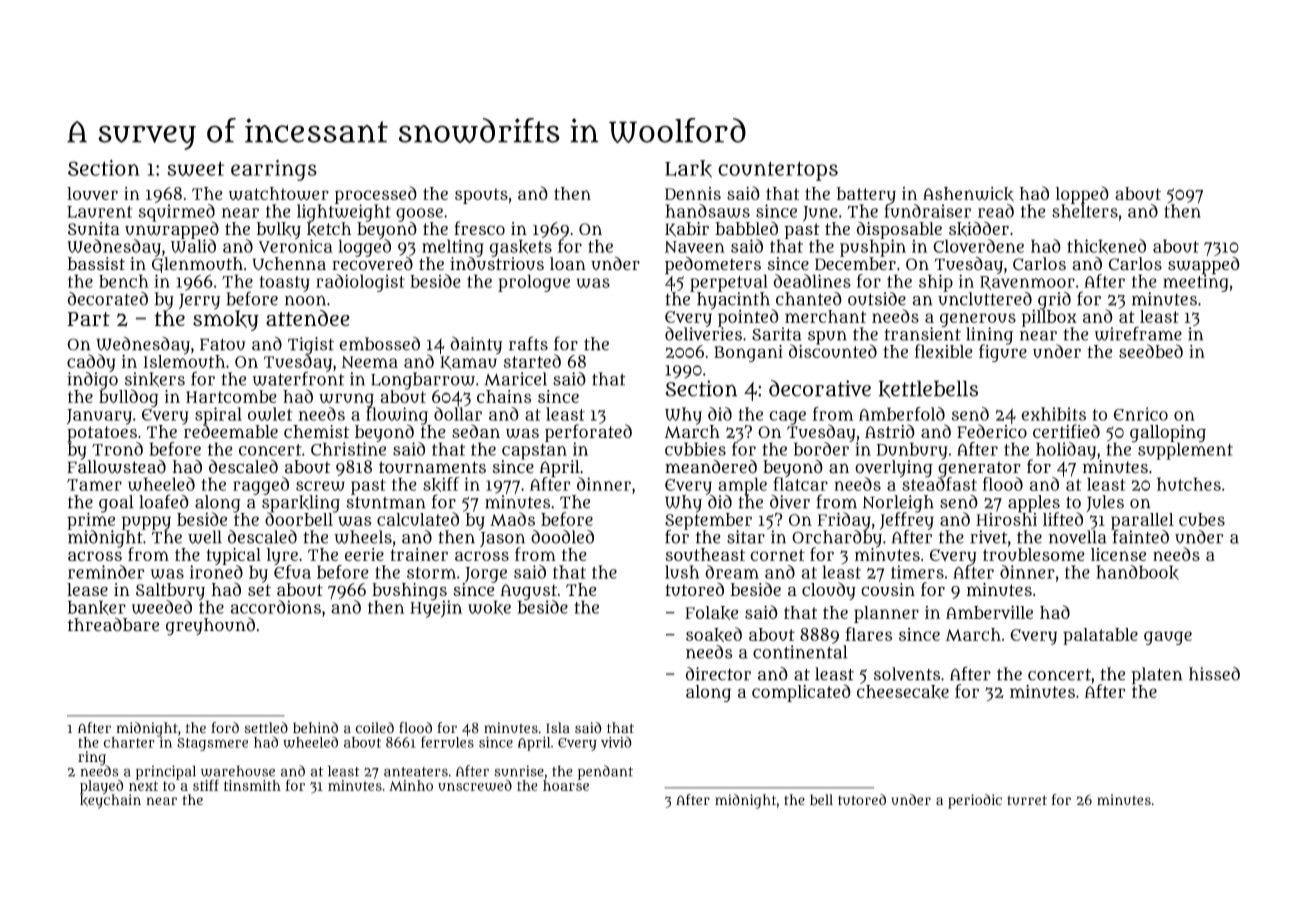  What do you see at coordinates (989, 612) in the image?
I see `Amberville` at bounding box center [989, 612].
